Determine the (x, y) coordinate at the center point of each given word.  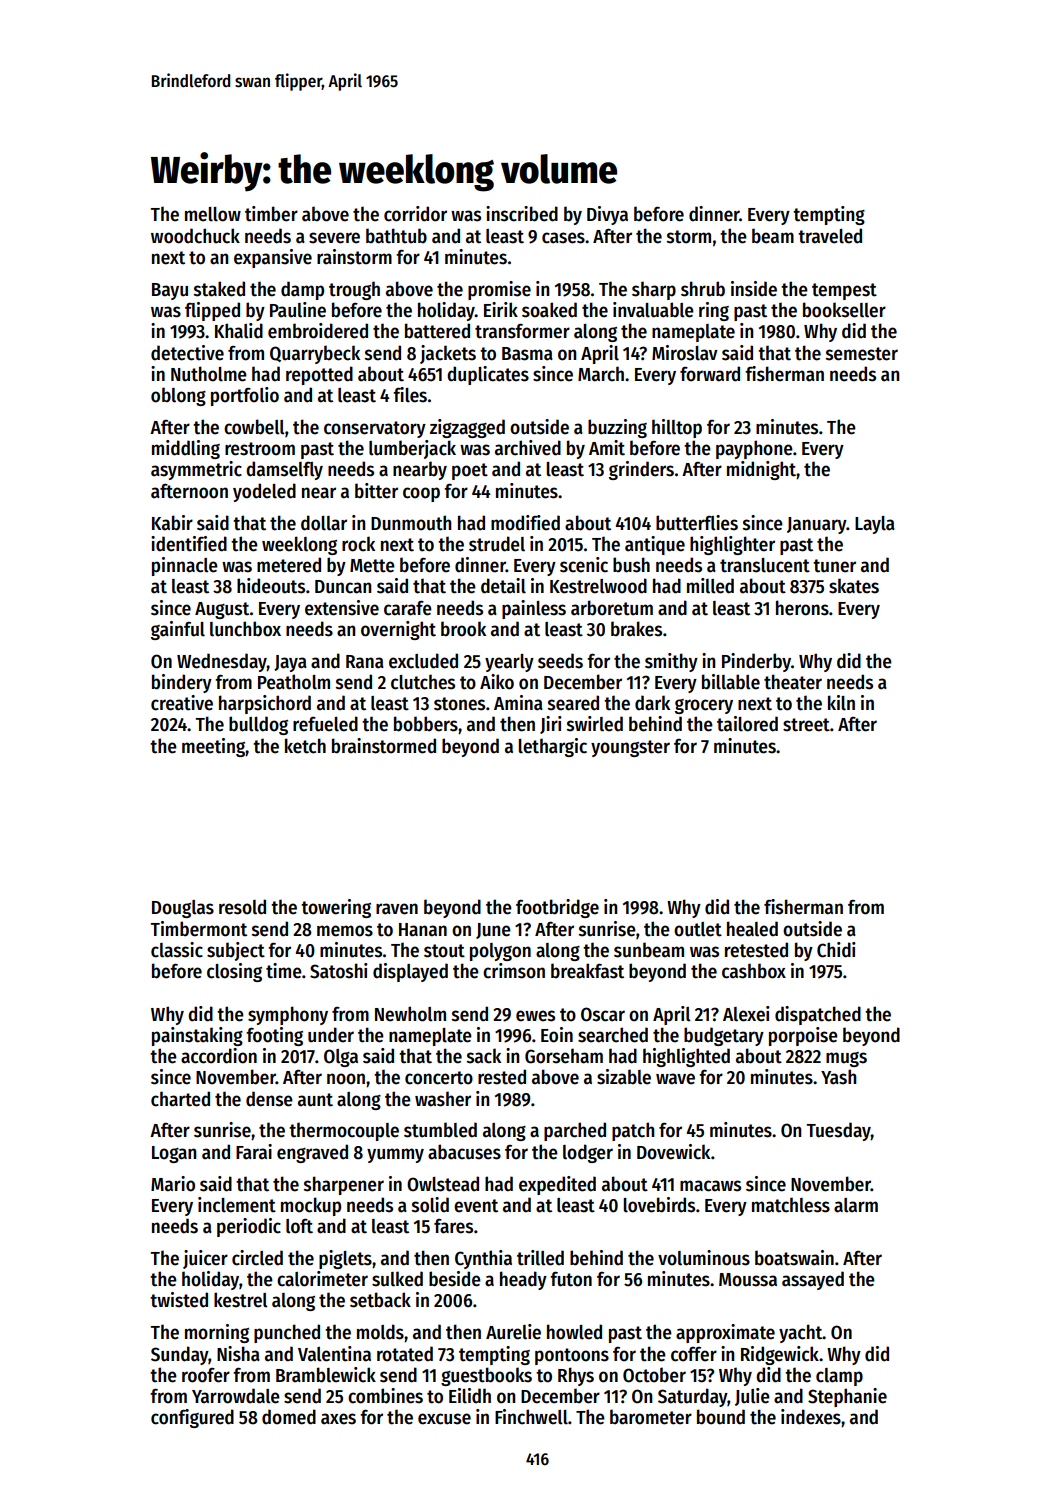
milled (710, 586)
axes (338, 1419)
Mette (372, 566)
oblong (178, 396)
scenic (584, 565)
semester (862, 354)
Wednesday (222, 662)
